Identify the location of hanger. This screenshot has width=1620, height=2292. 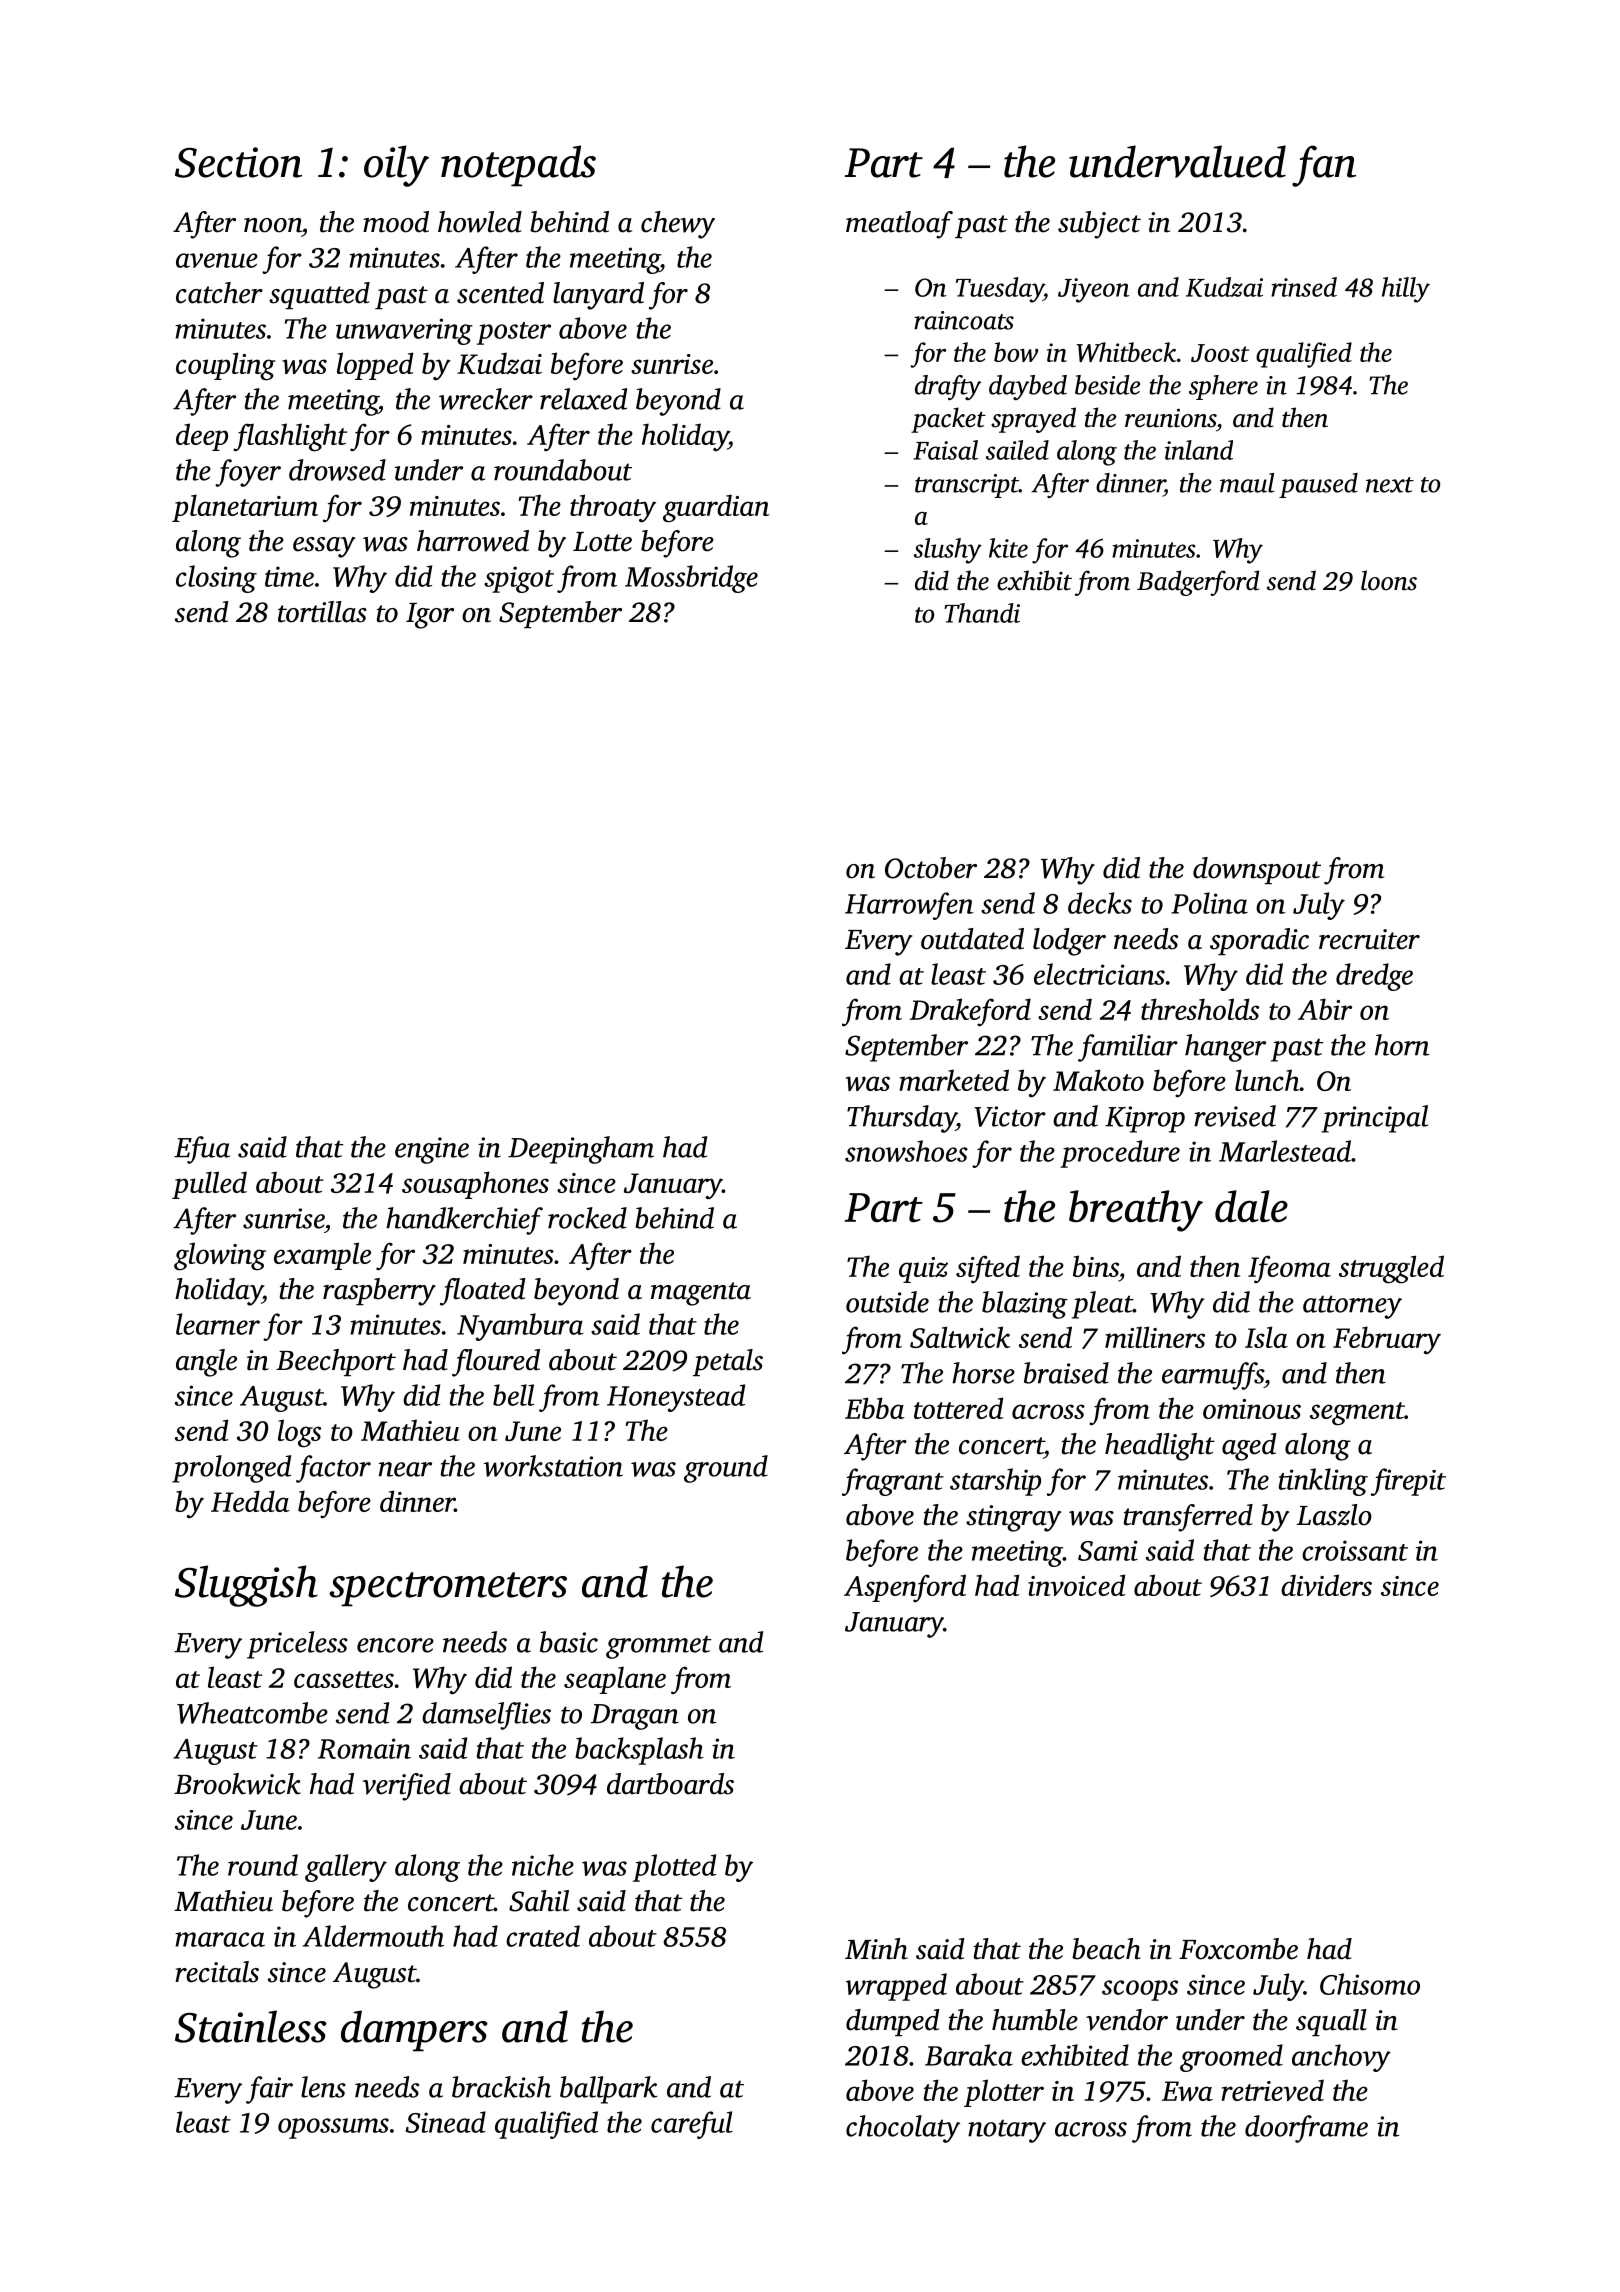
(1225, 1048).
